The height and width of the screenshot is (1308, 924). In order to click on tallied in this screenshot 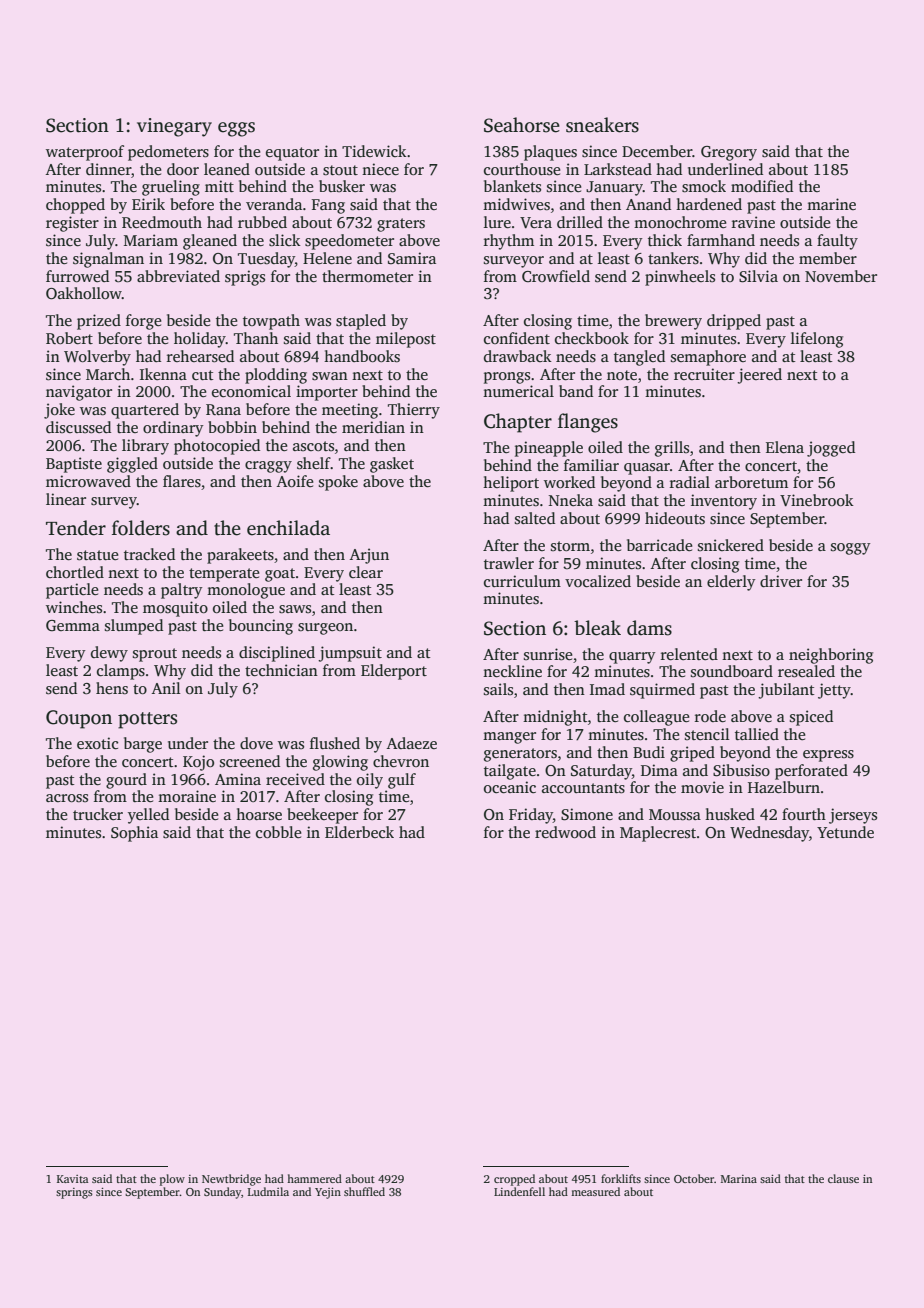, I will do `click(757, 734)`.
